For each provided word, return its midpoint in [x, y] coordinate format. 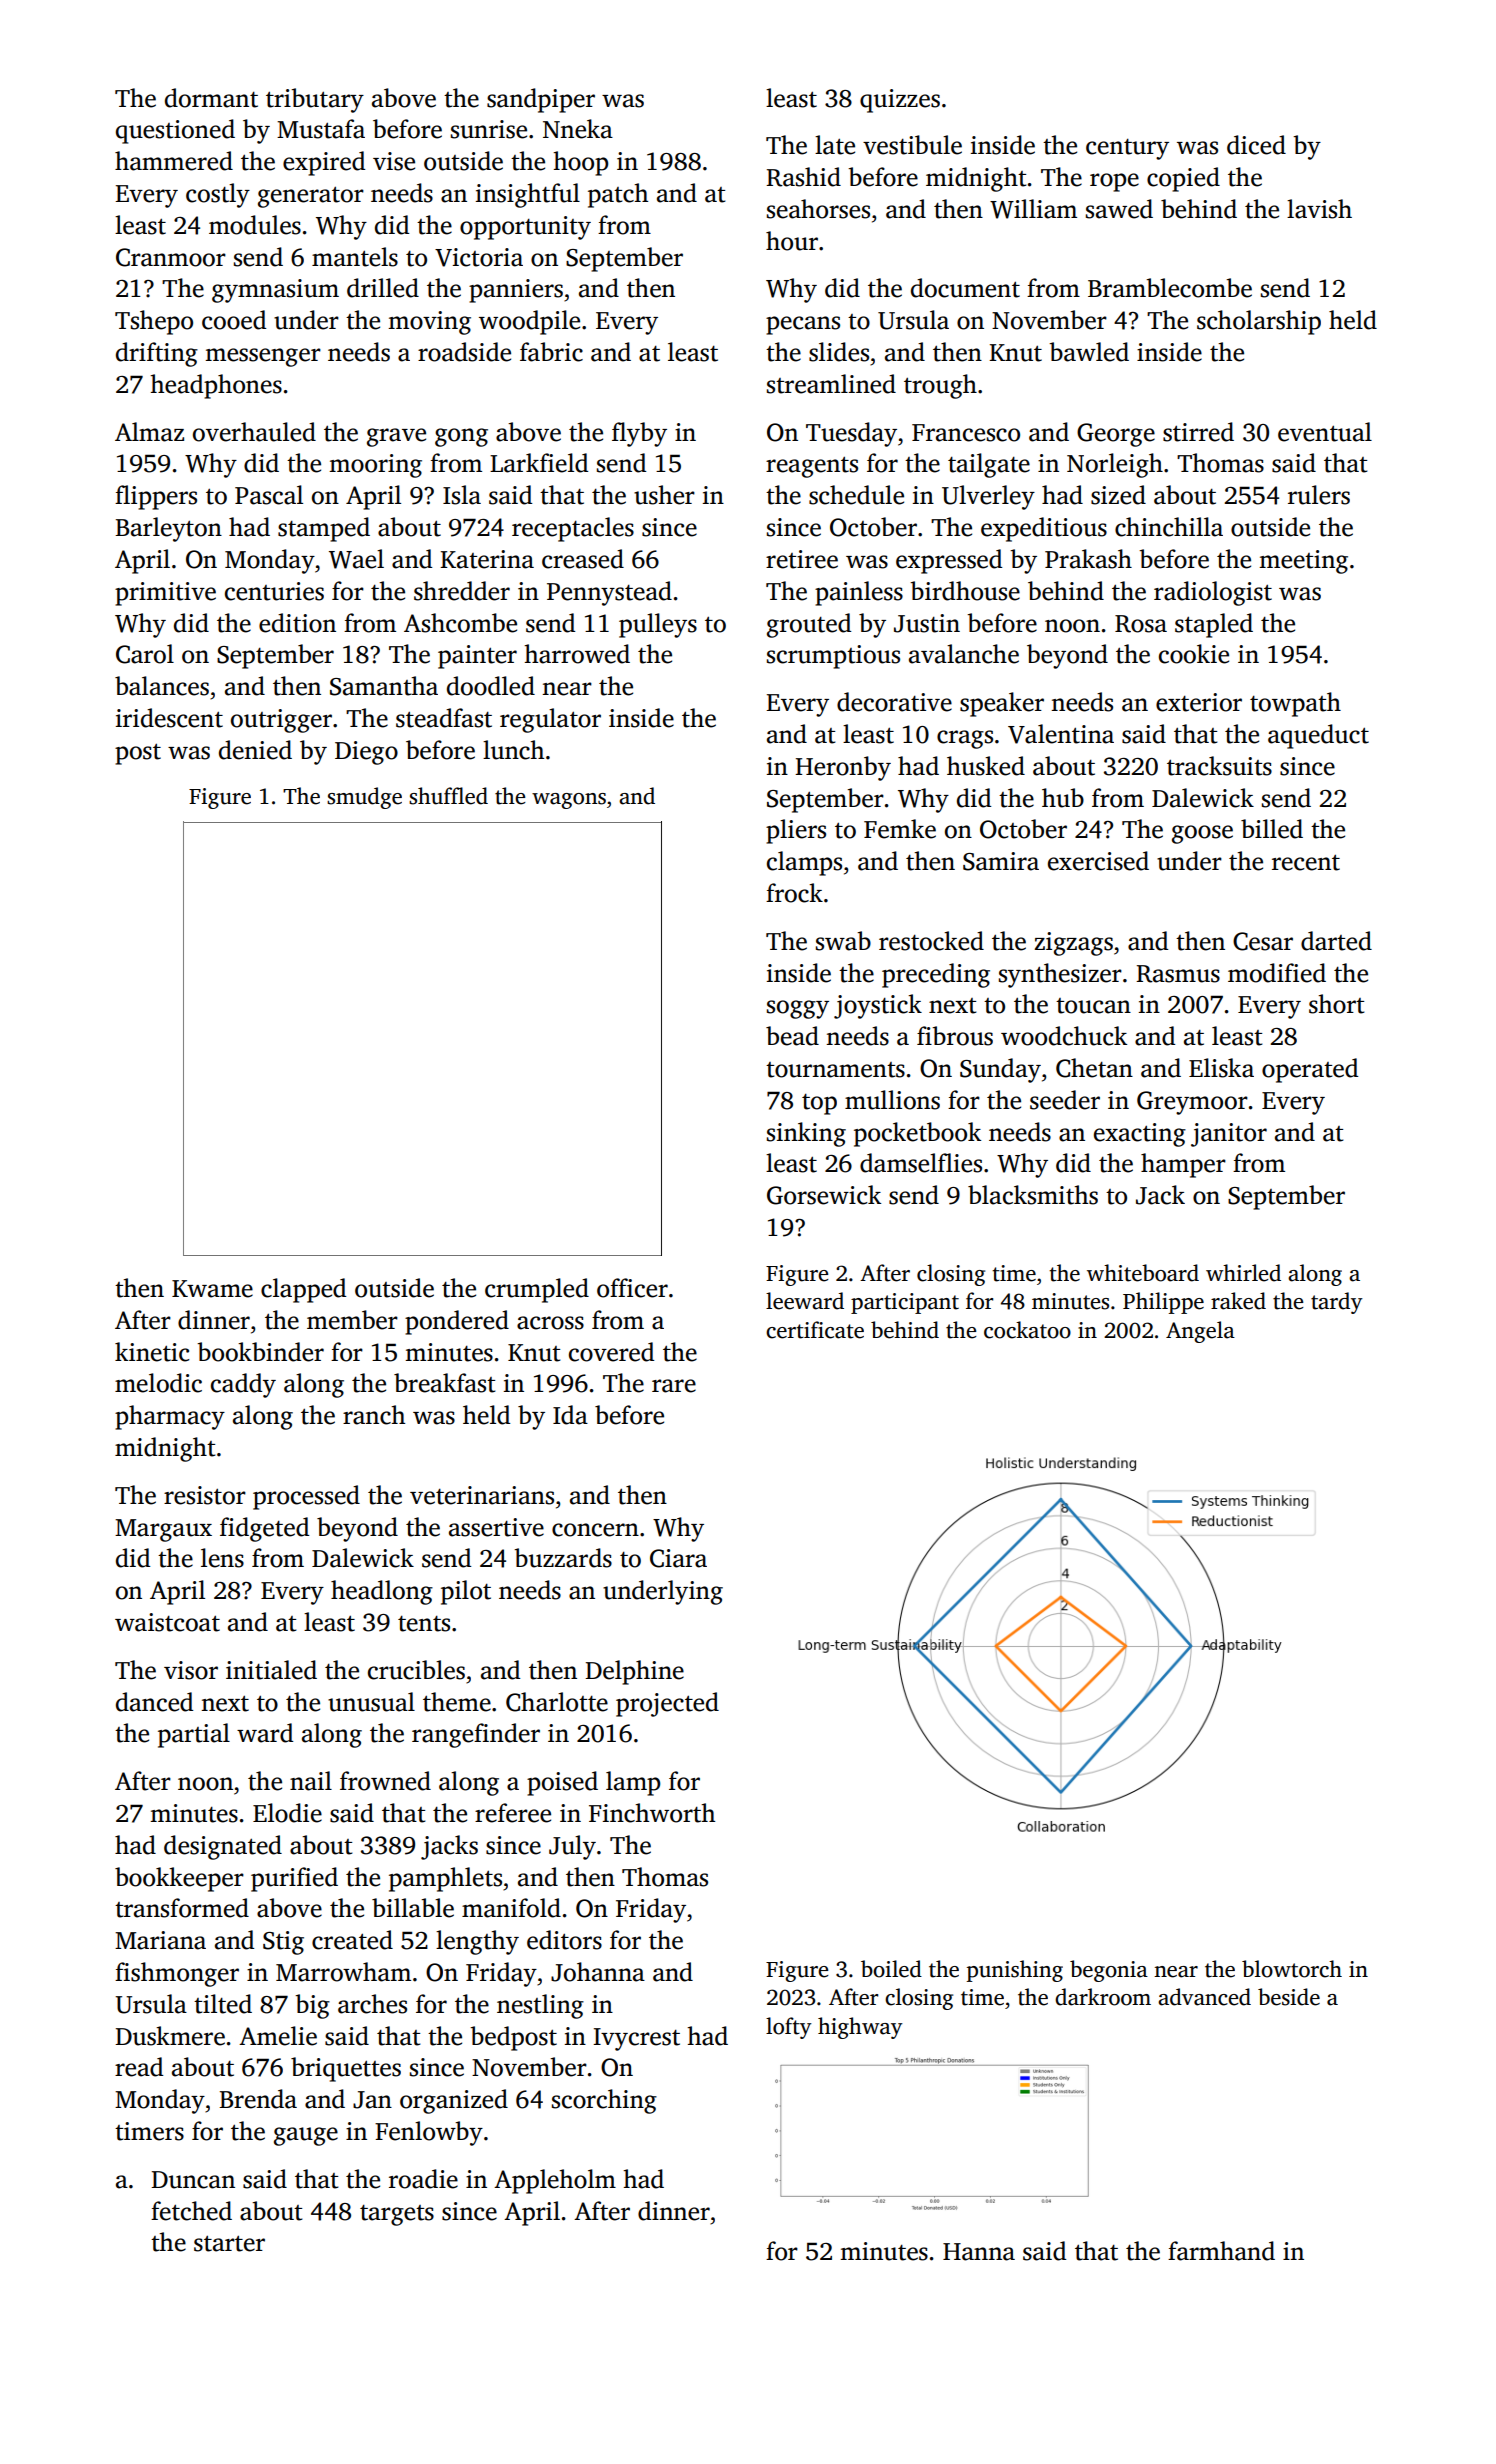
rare [674, 1386]
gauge [306, 2136]
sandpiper [541, 100]
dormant [211, 98]
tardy [1337, 1303]
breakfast [444, 1383]
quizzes [900, 101]
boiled [891, 1969]
